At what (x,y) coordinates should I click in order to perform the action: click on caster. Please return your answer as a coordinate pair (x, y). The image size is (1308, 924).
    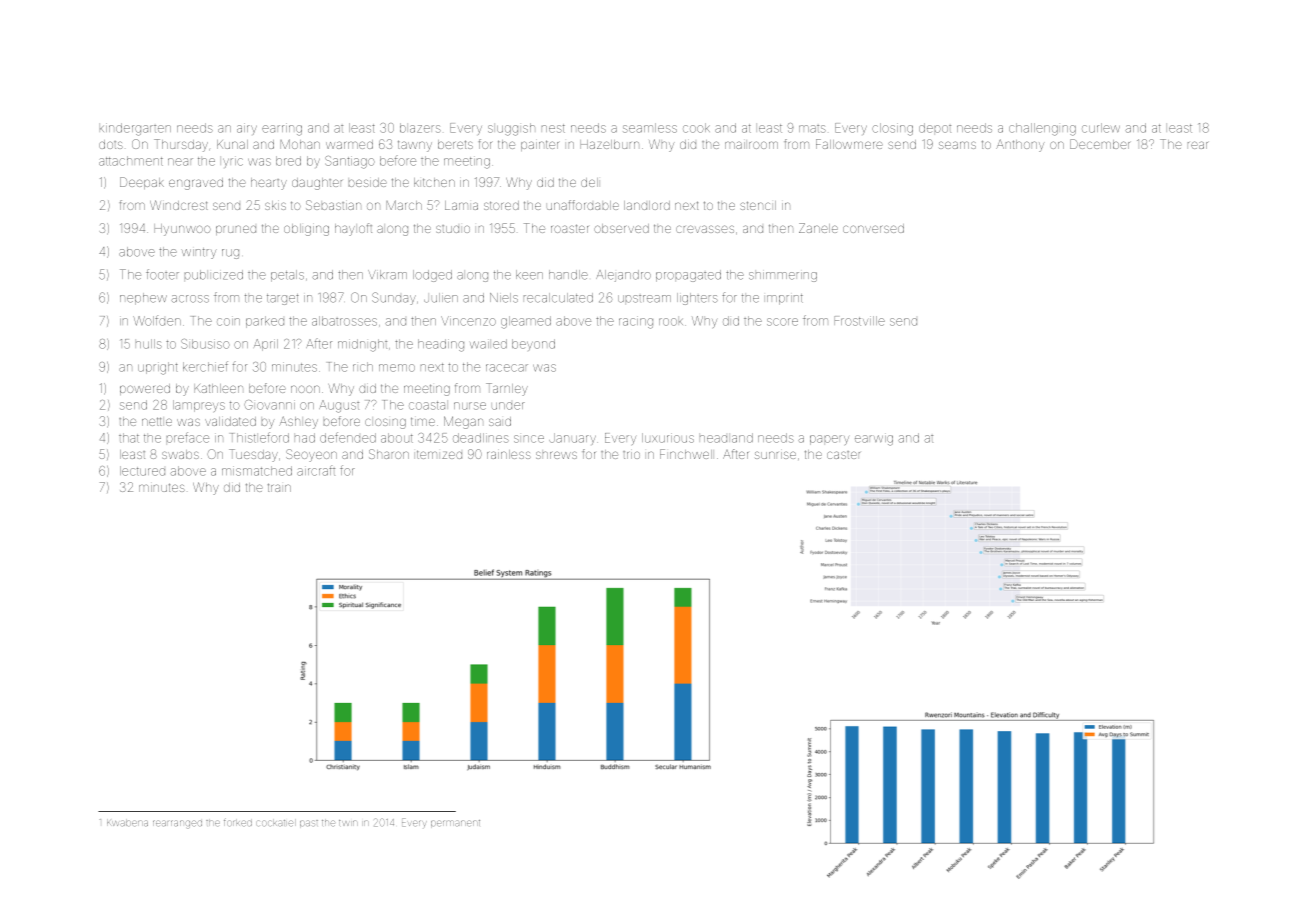
    Looking at the image, I should click on (843, 455).
